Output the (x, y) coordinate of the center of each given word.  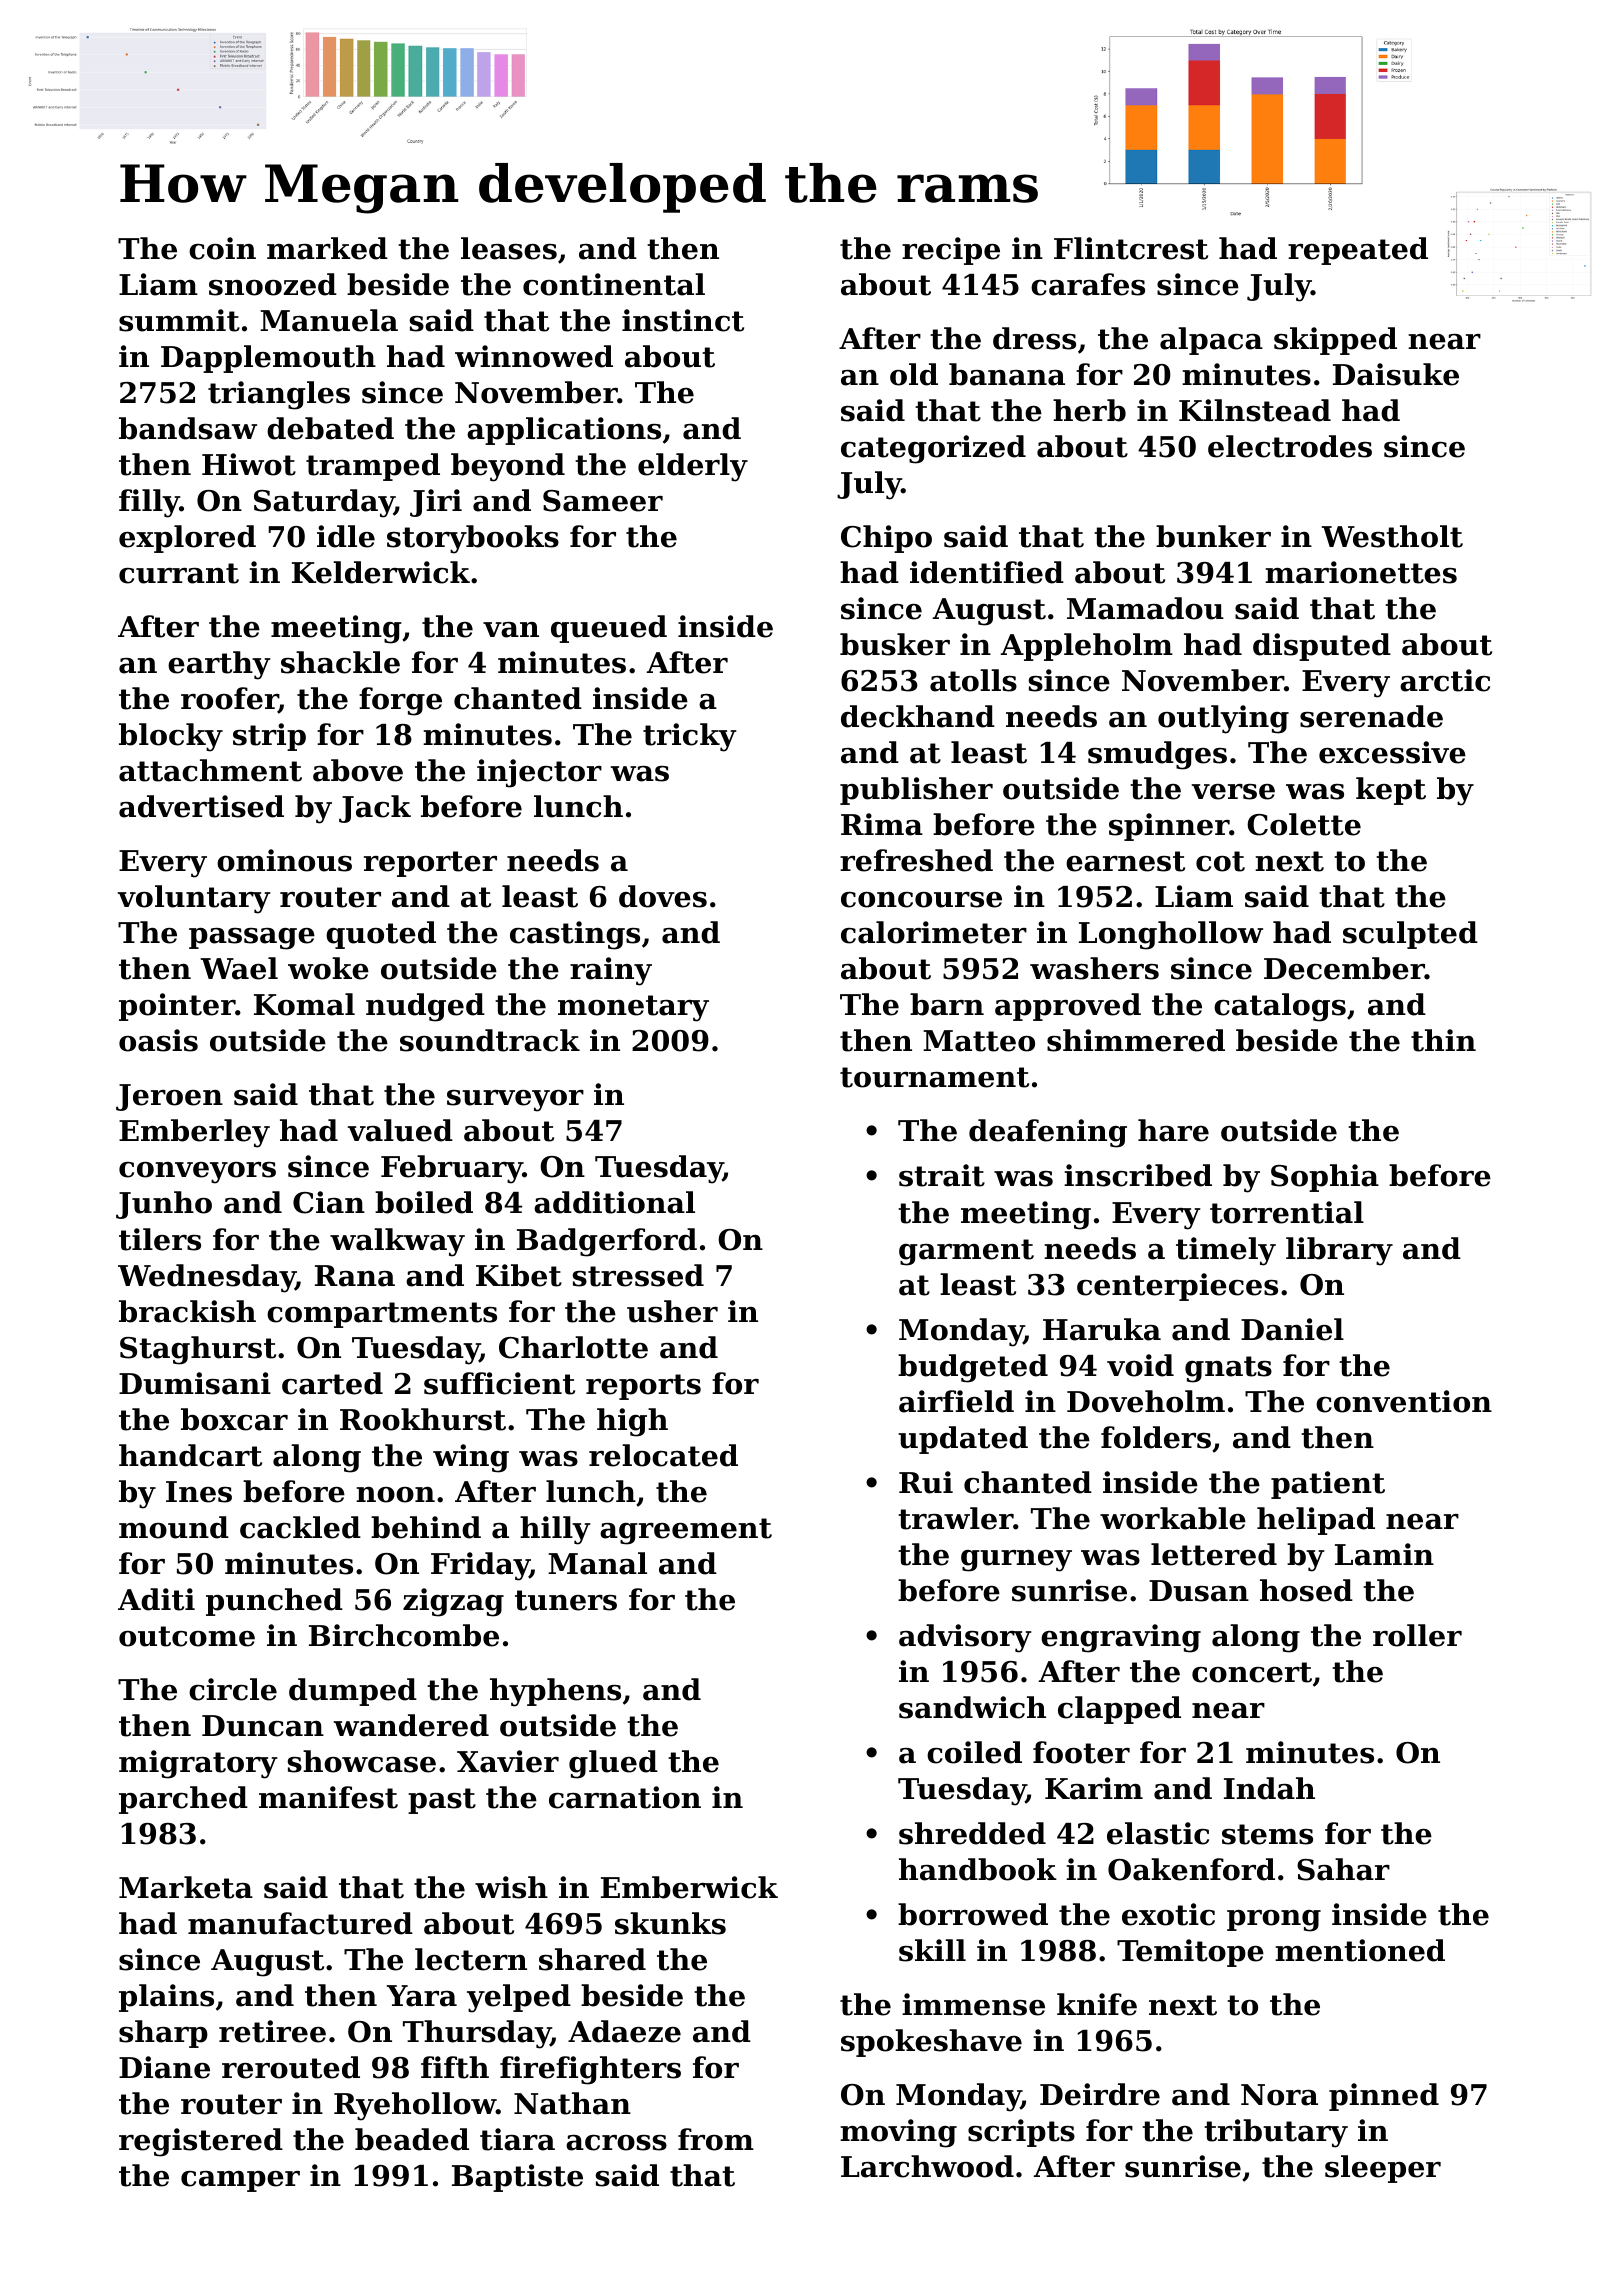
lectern (471, 1959)
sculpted (1410, 935)
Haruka (1102, 1329)
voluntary (194, 899)
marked (327, 248)
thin (1443, 1040)
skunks (670, 1923)
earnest (1125, 861)
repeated (1358, 251)
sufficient (499, 1383)
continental (614, 284)
